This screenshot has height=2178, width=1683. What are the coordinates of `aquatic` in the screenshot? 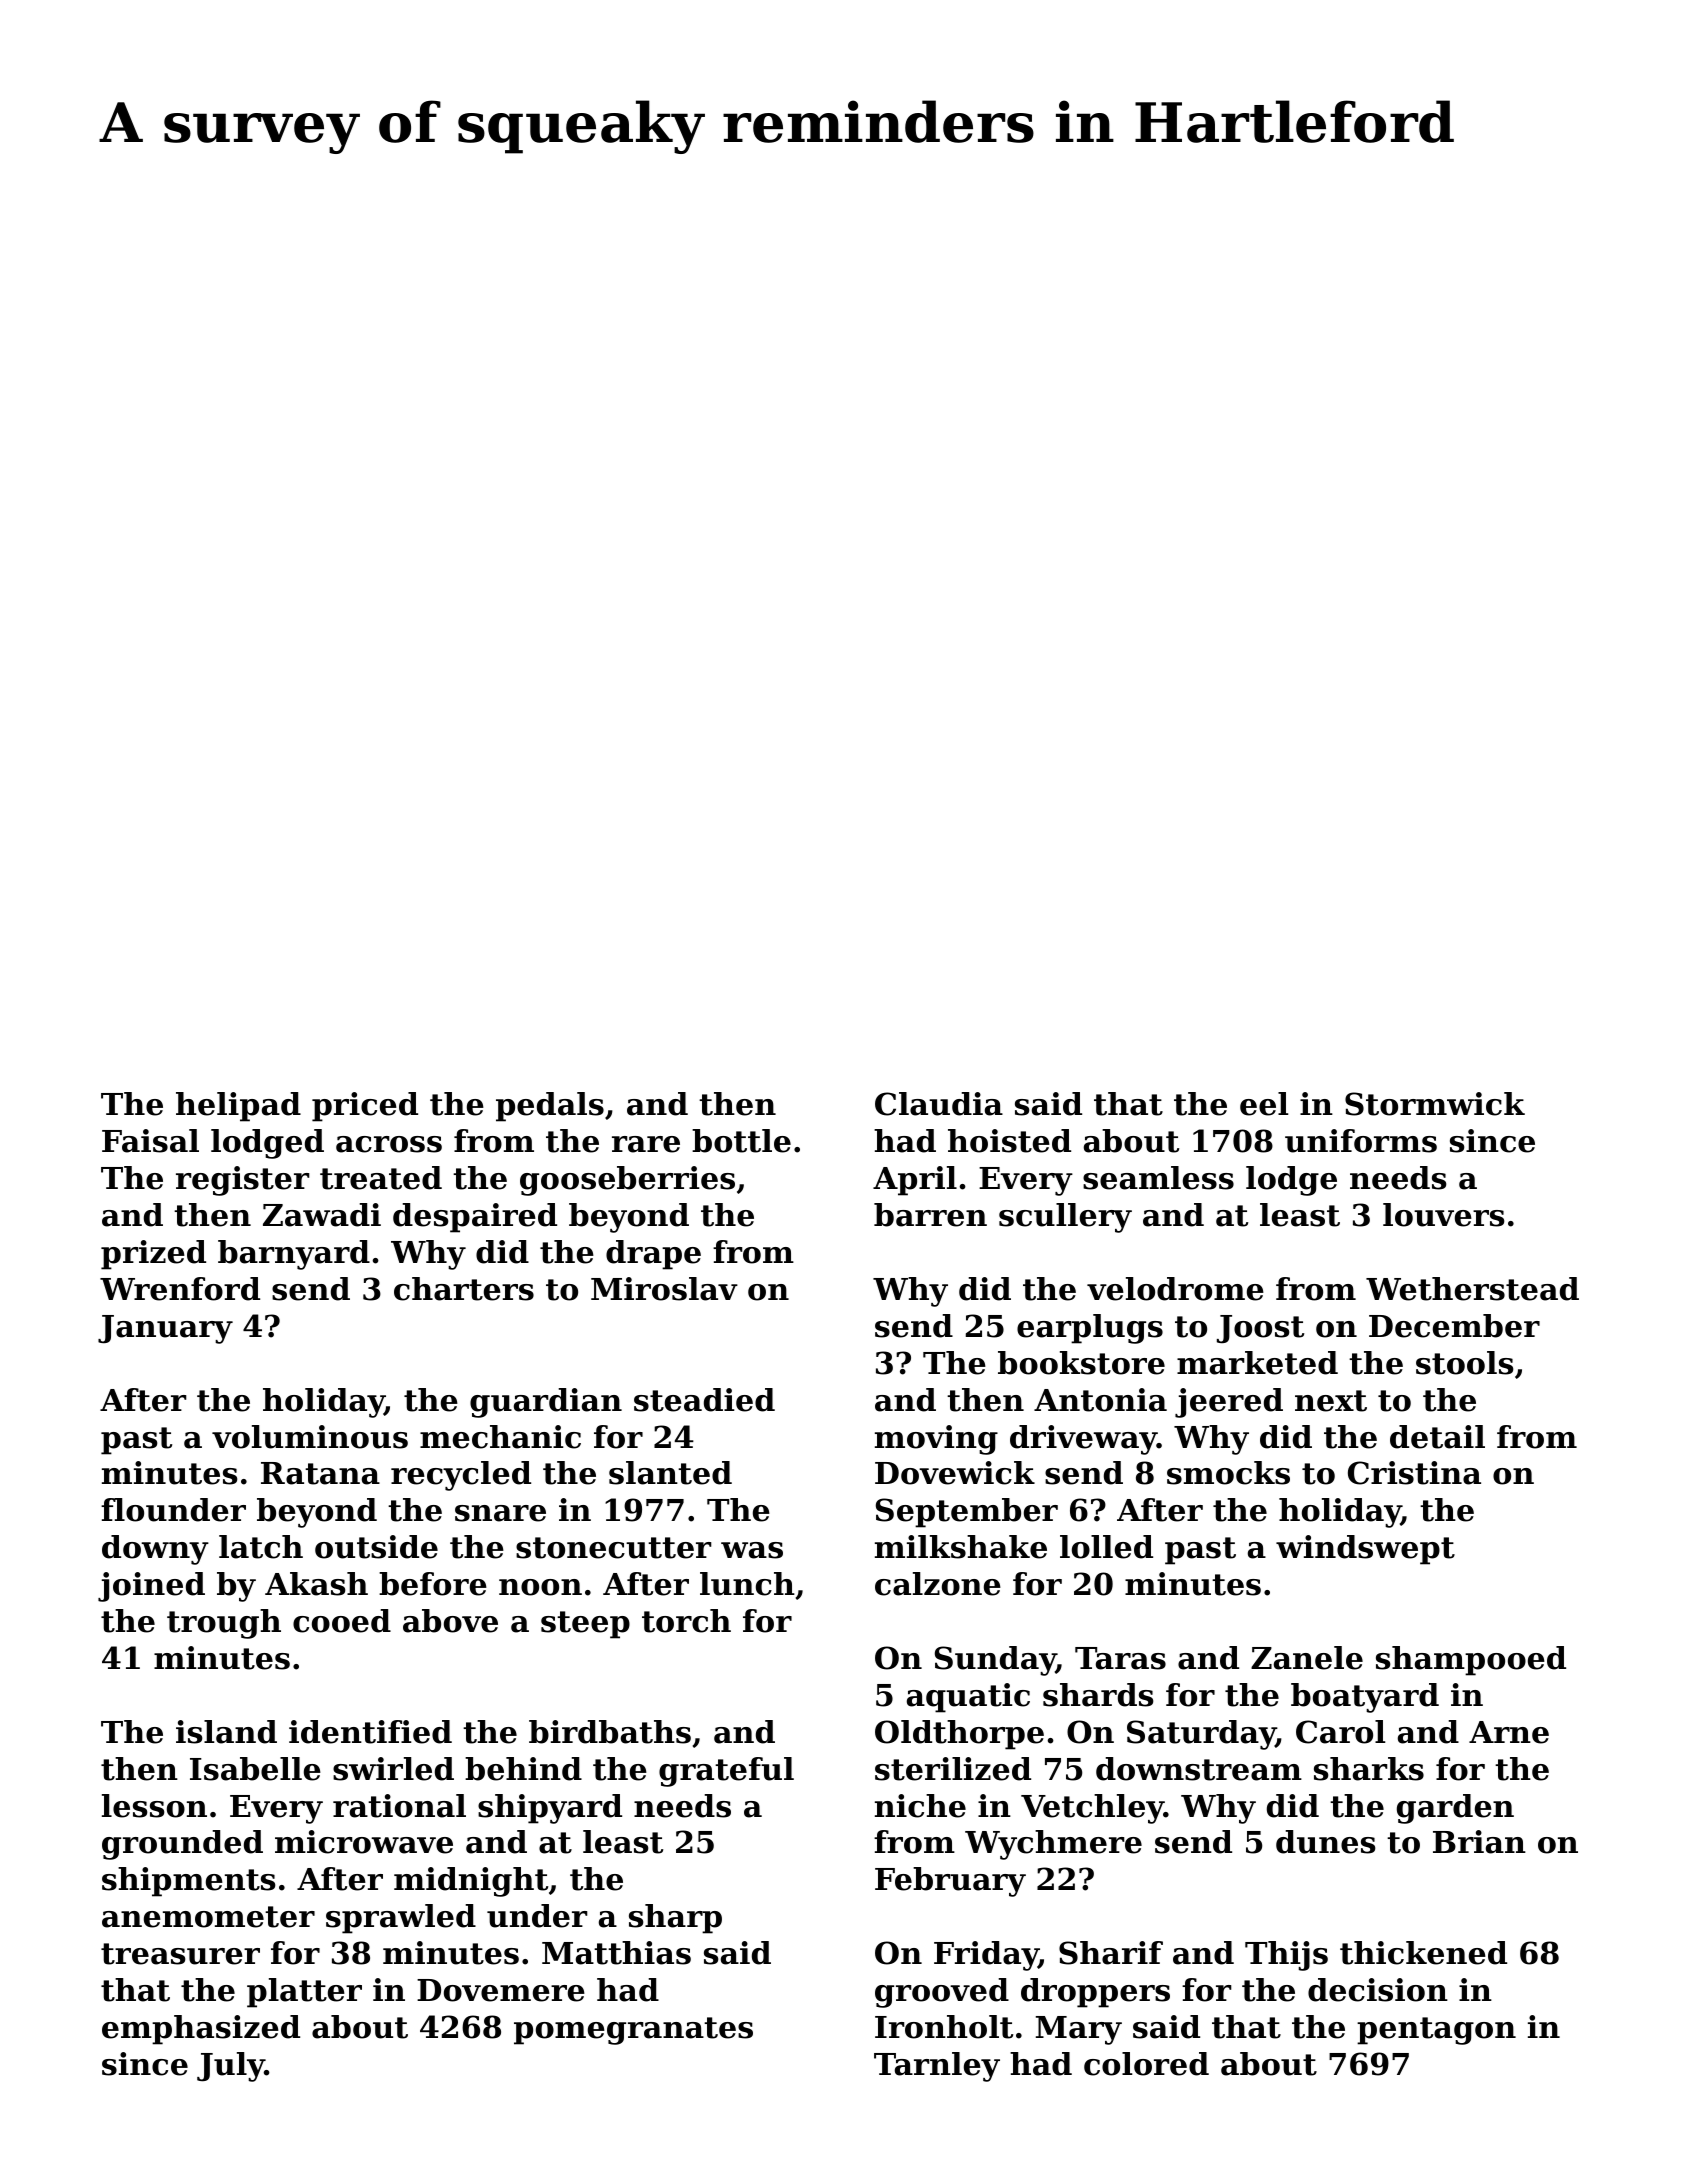 It's located at (968, 1698).
